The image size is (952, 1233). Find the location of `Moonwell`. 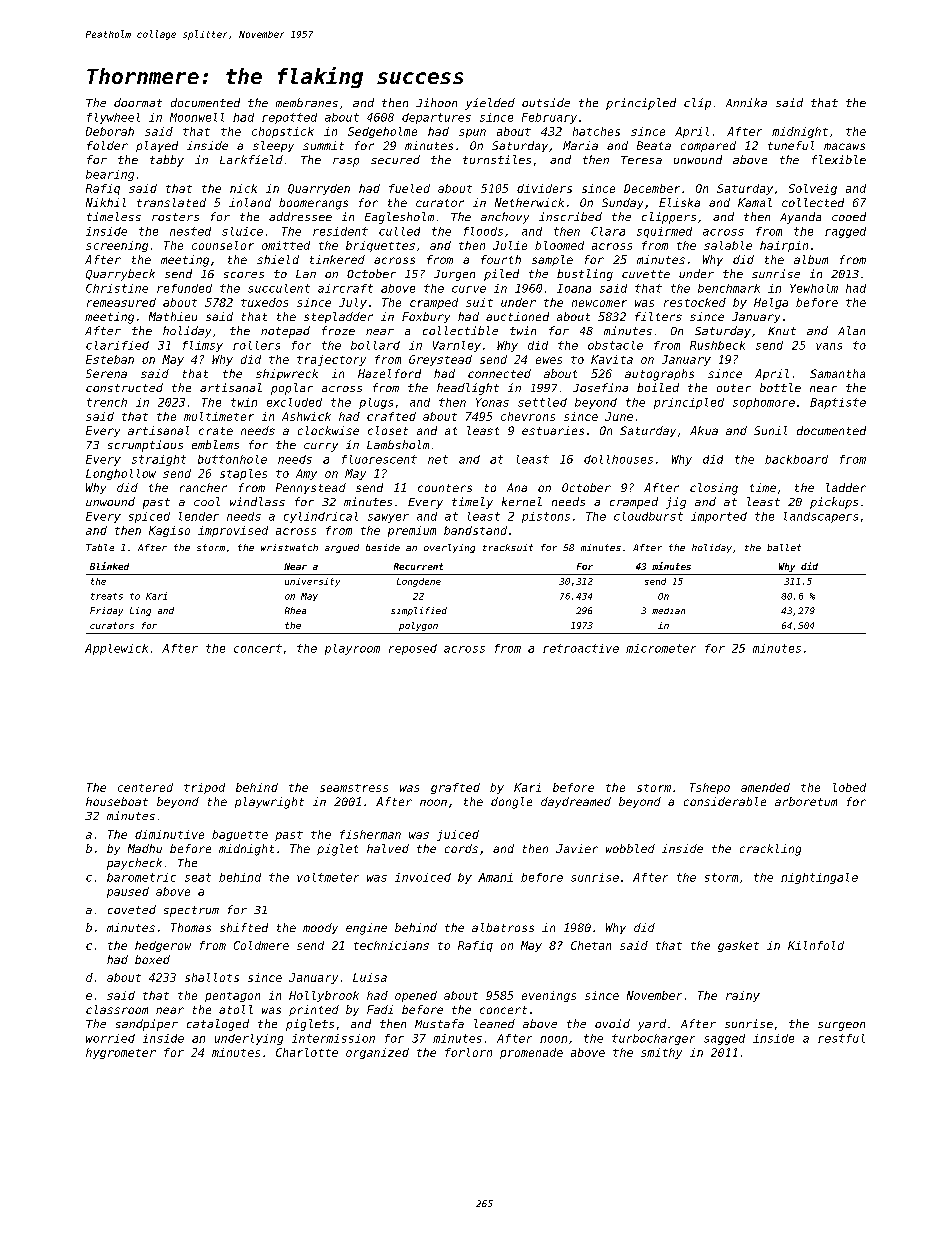

Moonwell is located at coordinates (197, 117).
